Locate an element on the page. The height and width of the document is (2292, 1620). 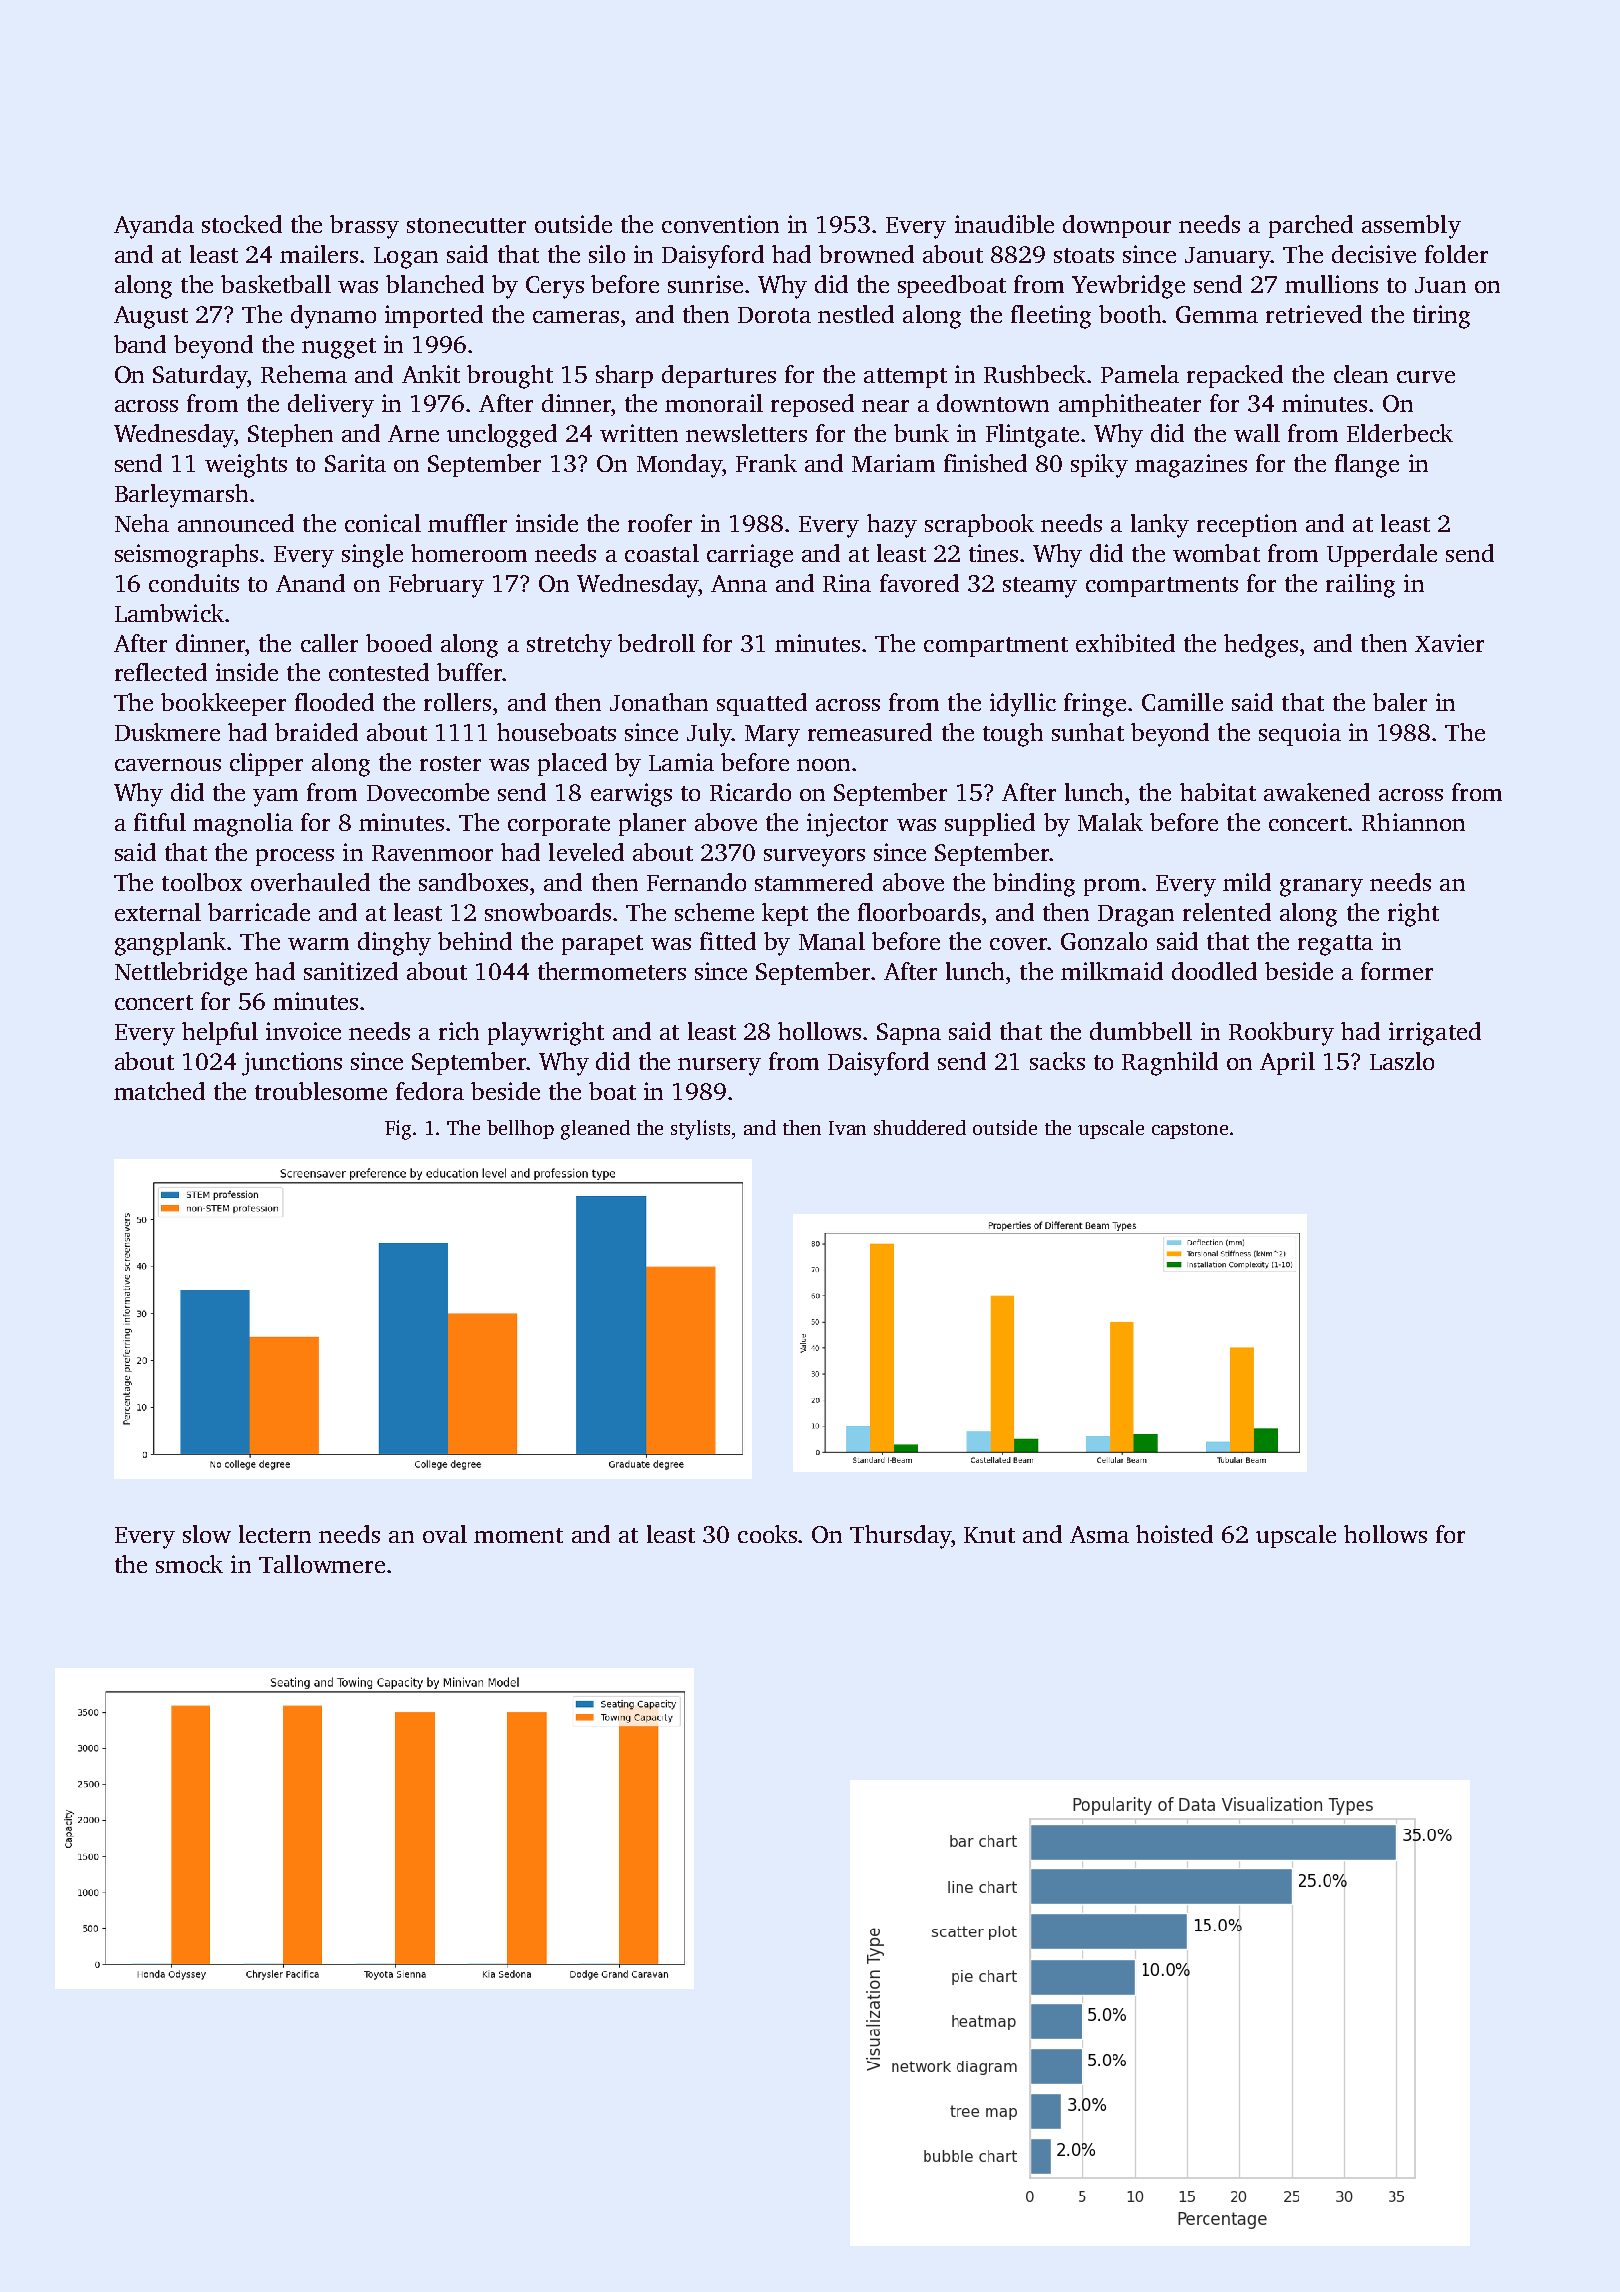
caller is located at coordinates (329, 643).
